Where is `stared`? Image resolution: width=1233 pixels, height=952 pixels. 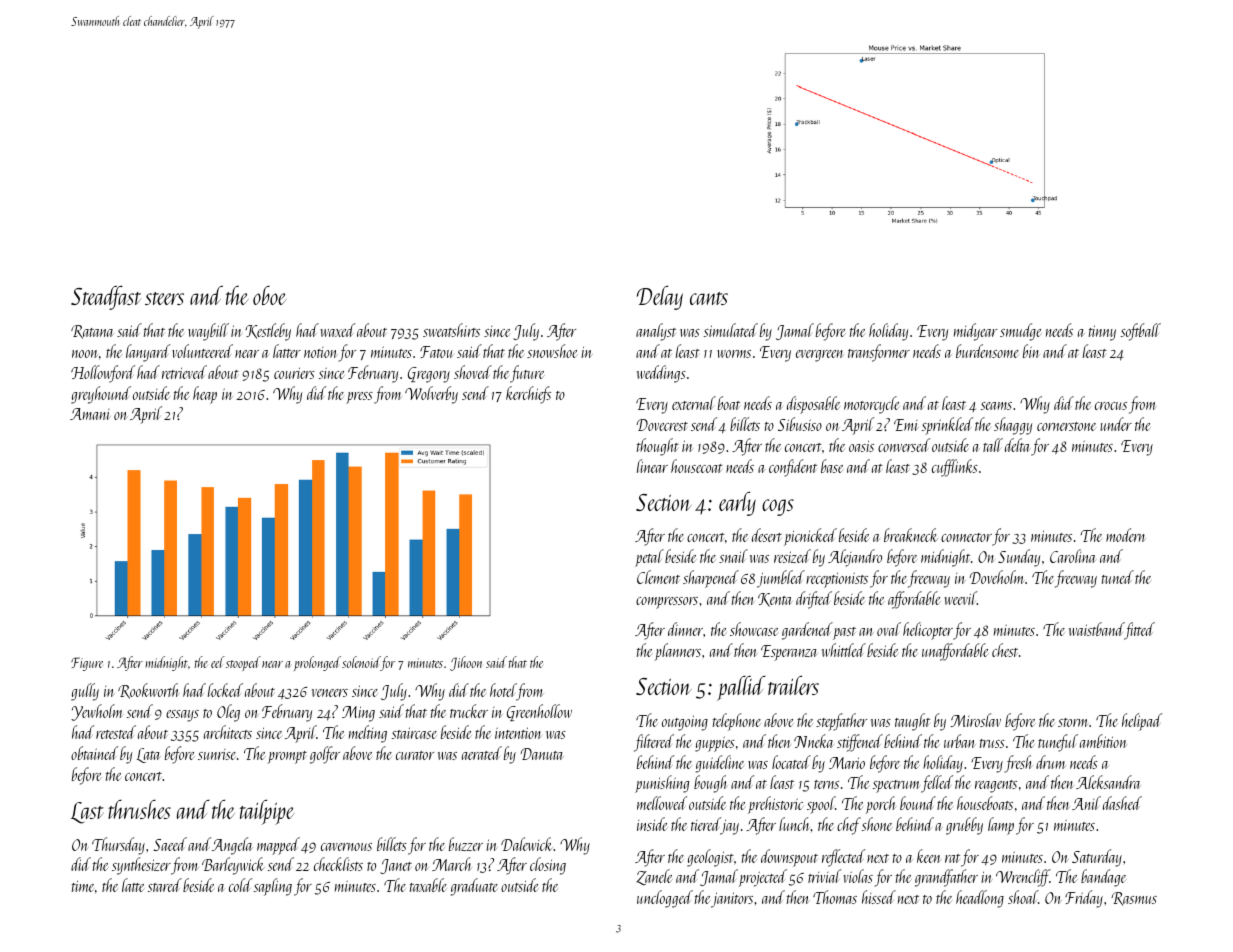
stared is located at coordinates (165, 885).
